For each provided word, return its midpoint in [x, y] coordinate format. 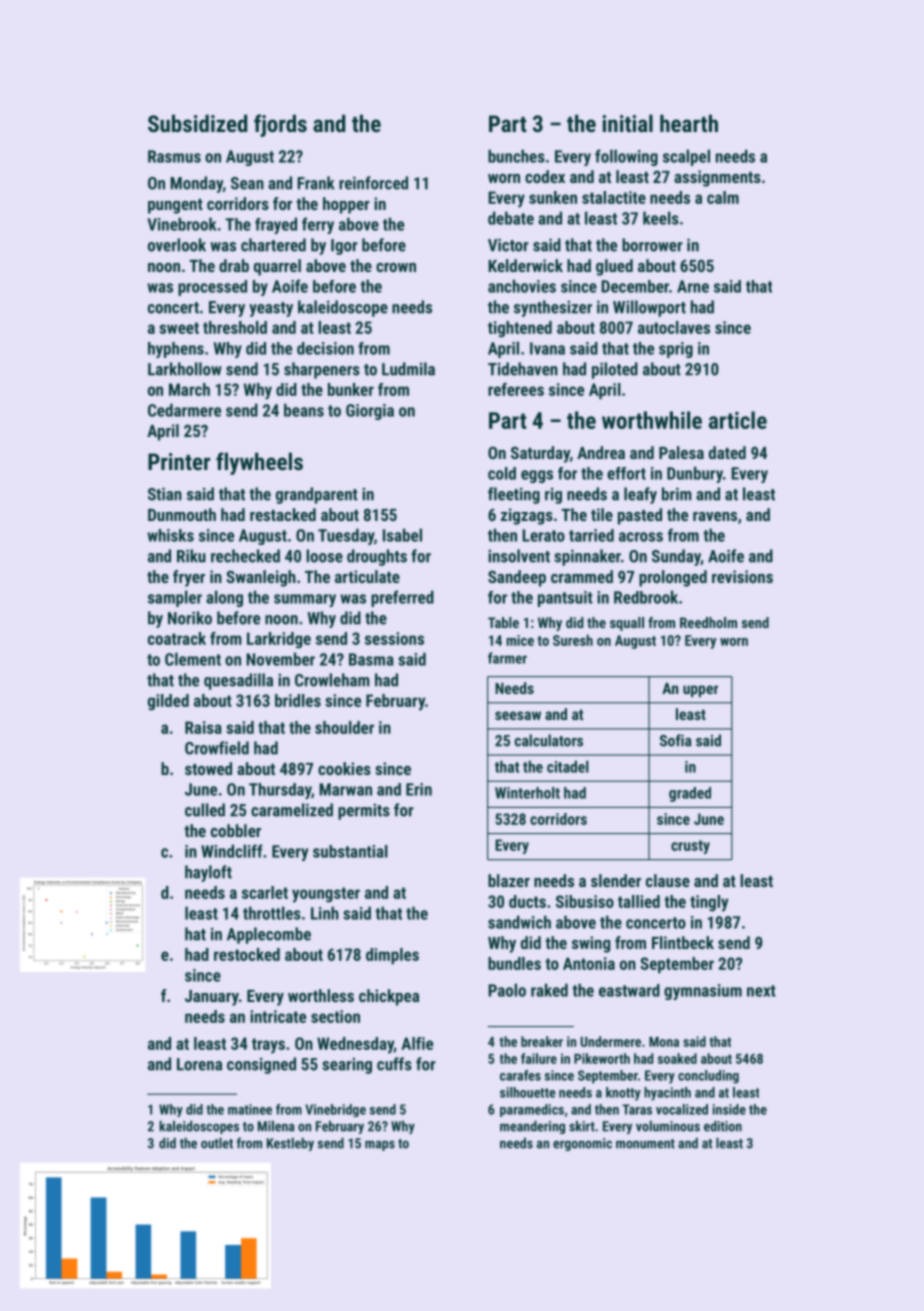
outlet [217, 1143]
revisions [742, 576]
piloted [615, 370]
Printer [179, 461]
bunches [516, 156]
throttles [272, 913]
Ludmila [408, 369]
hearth [689, 123]
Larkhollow [185, 369]
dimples [392, 956]
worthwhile [652, 420]
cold [502, 473]
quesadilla [238, 681]
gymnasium [703, 992]
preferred [402, 598]
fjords [280, 125]
